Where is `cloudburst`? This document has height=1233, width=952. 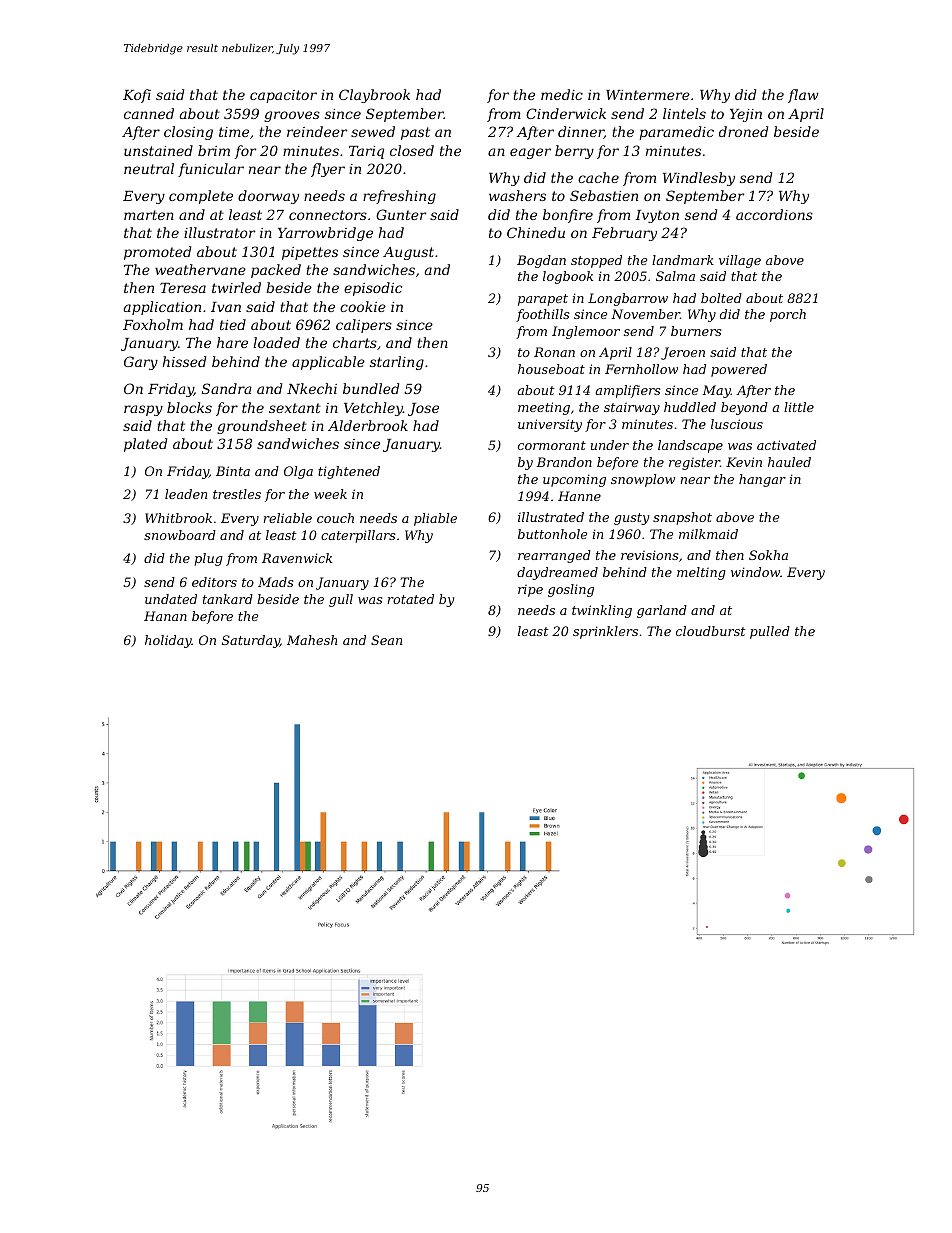 cloudburst is located at coordinates (711, 631).
